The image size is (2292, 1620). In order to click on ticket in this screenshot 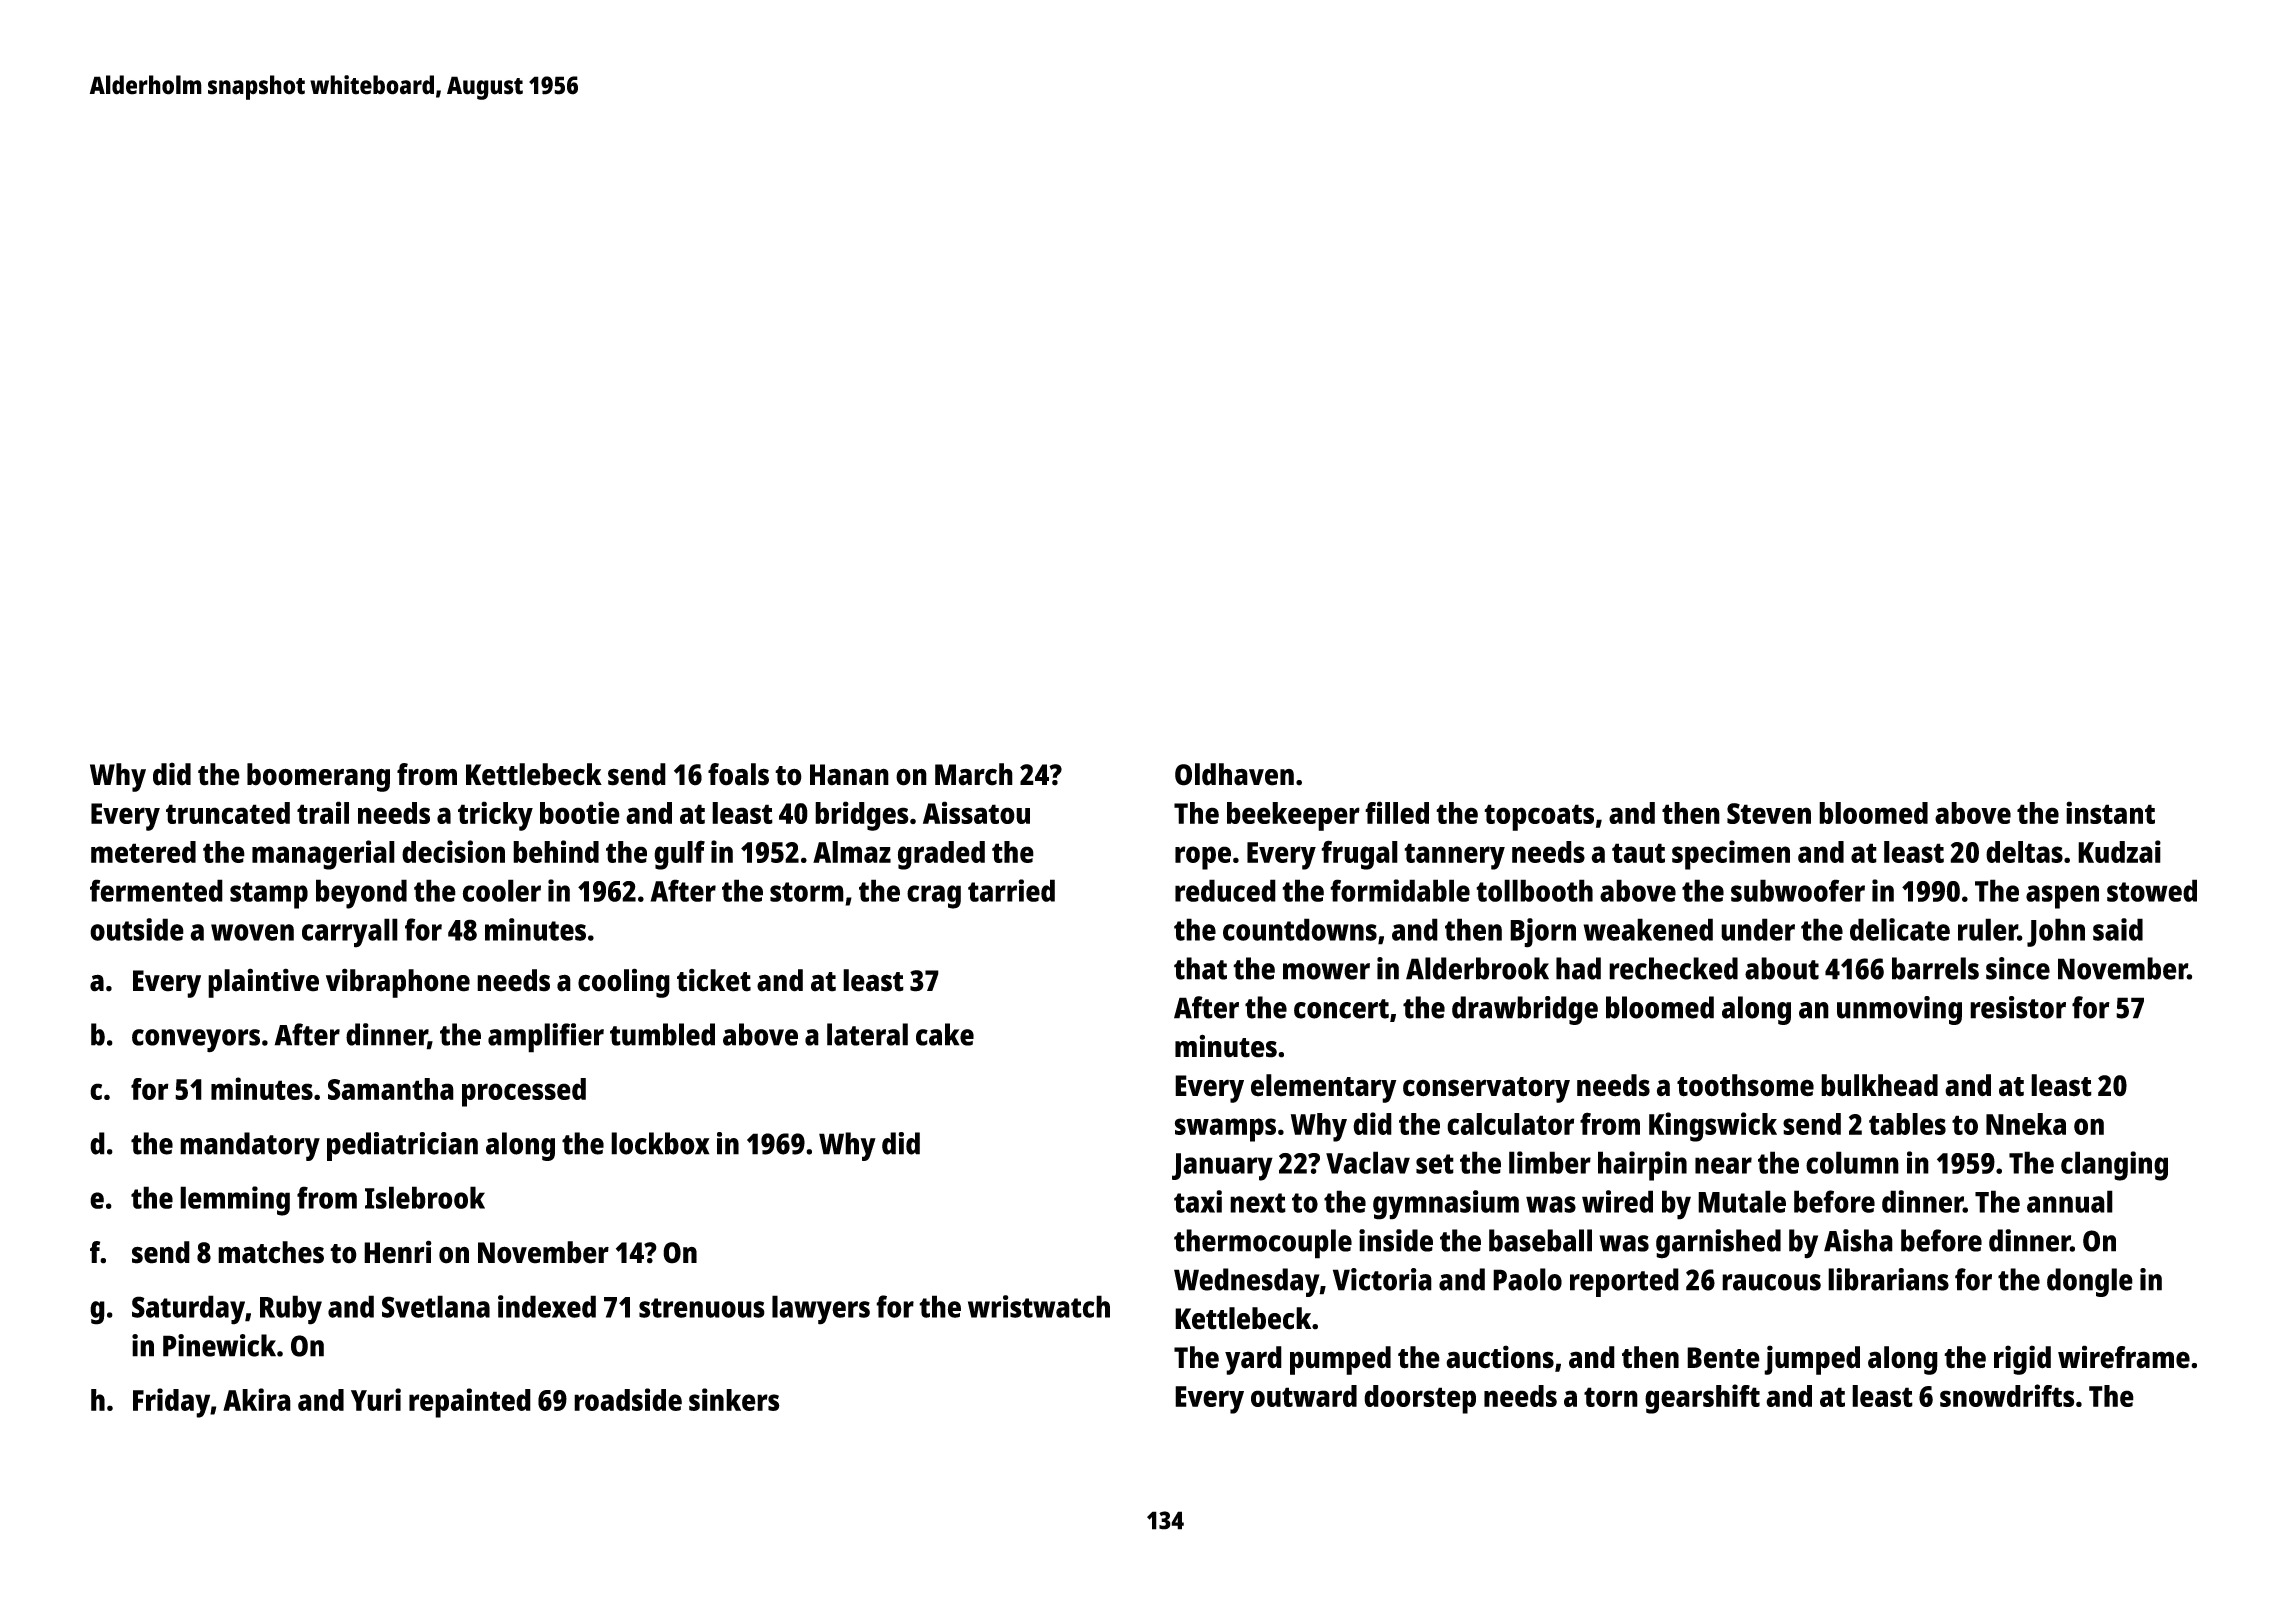, I will do `click(714, 980)`.
